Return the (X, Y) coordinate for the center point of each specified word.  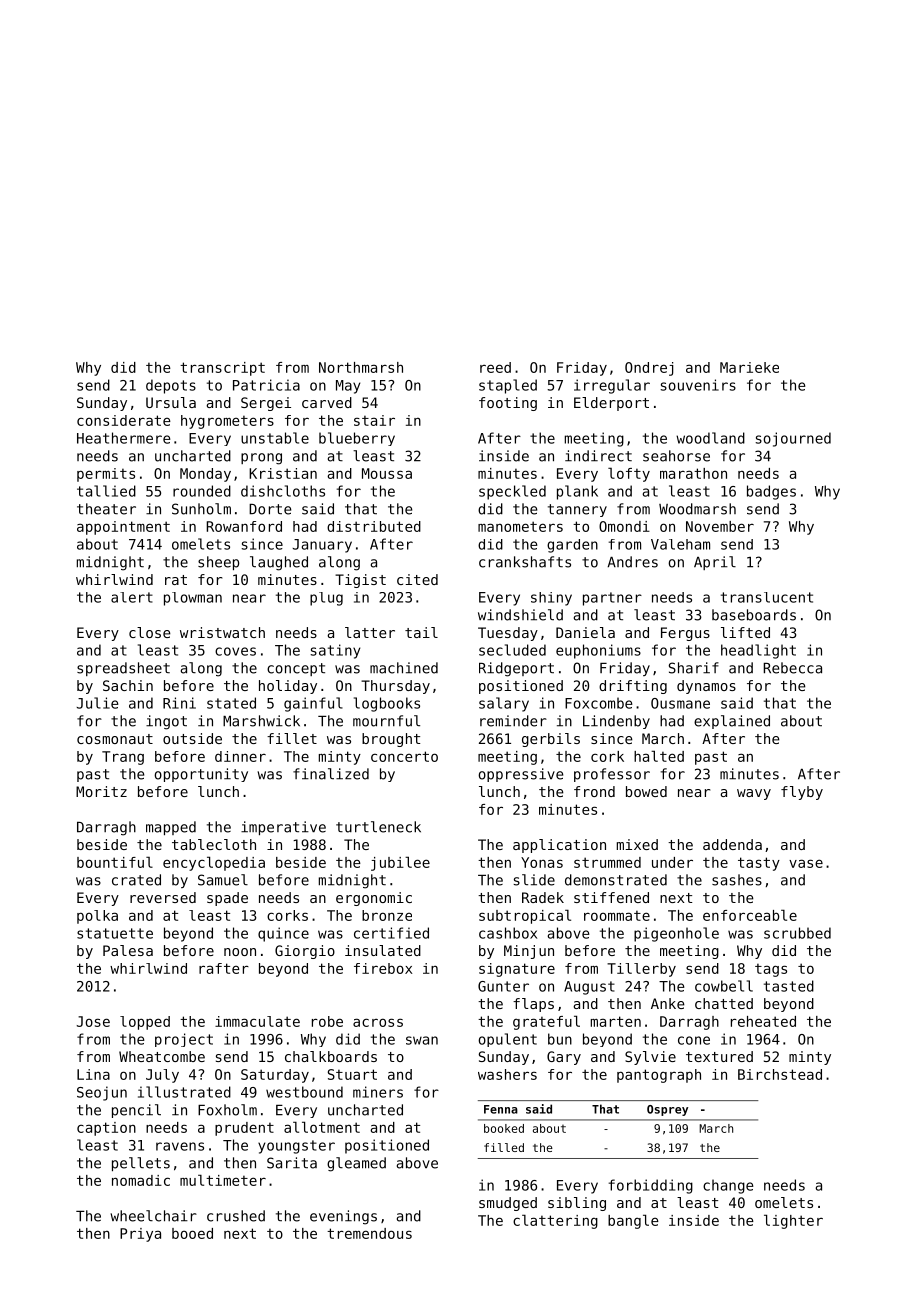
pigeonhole (676, 934)
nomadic (141, 1180)
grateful (546, 1022)
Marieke (749, 367)
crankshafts (525, 562)
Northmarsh (361, 367)
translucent (767, 597)
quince (283, 934)
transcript (222, 369)
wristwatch (222, 632)
